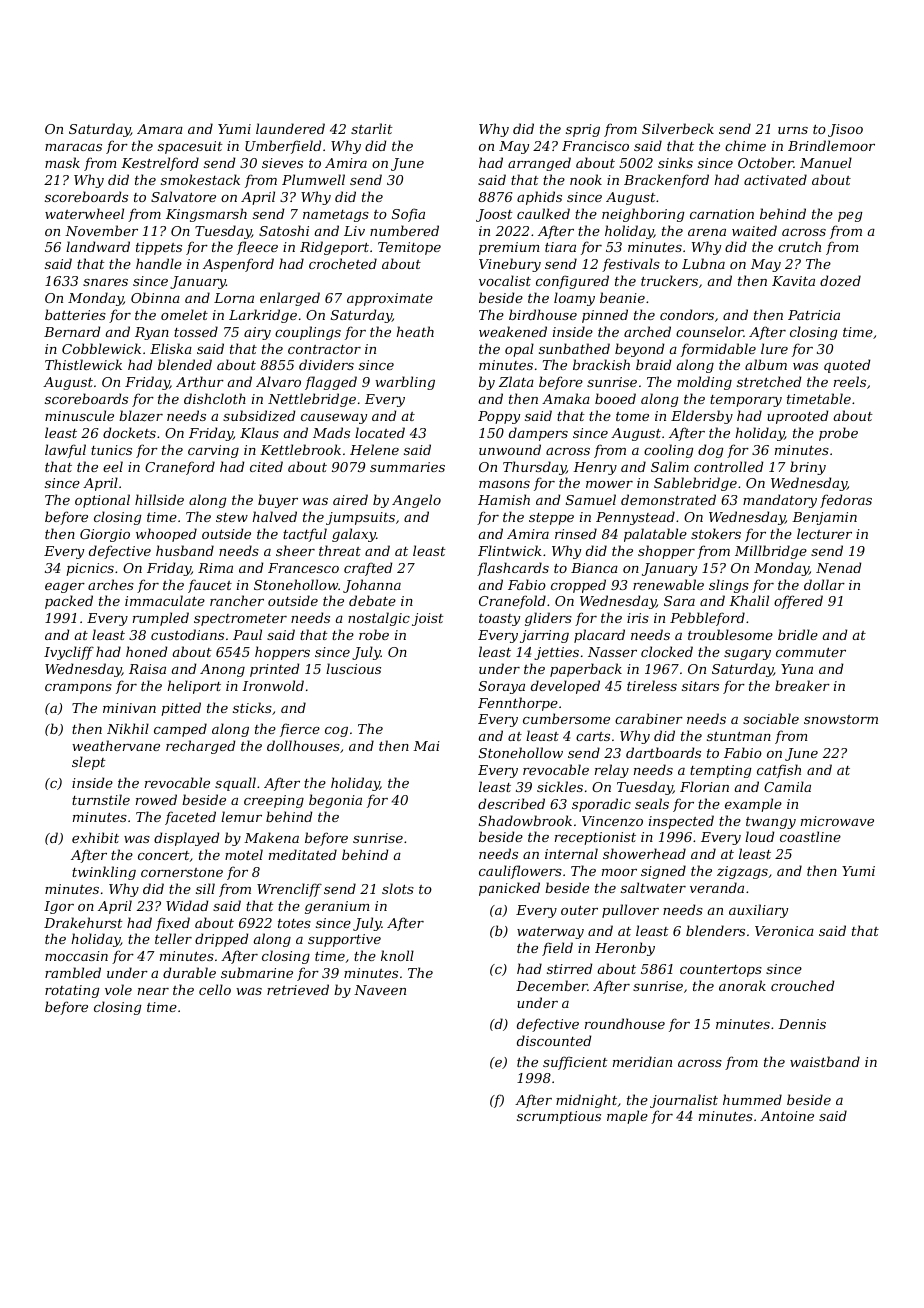 The width and height of the screenshot is (924, 1308). Describe the element at coordinates (415, 331) in the screenshot. I see `heath` at that location.
